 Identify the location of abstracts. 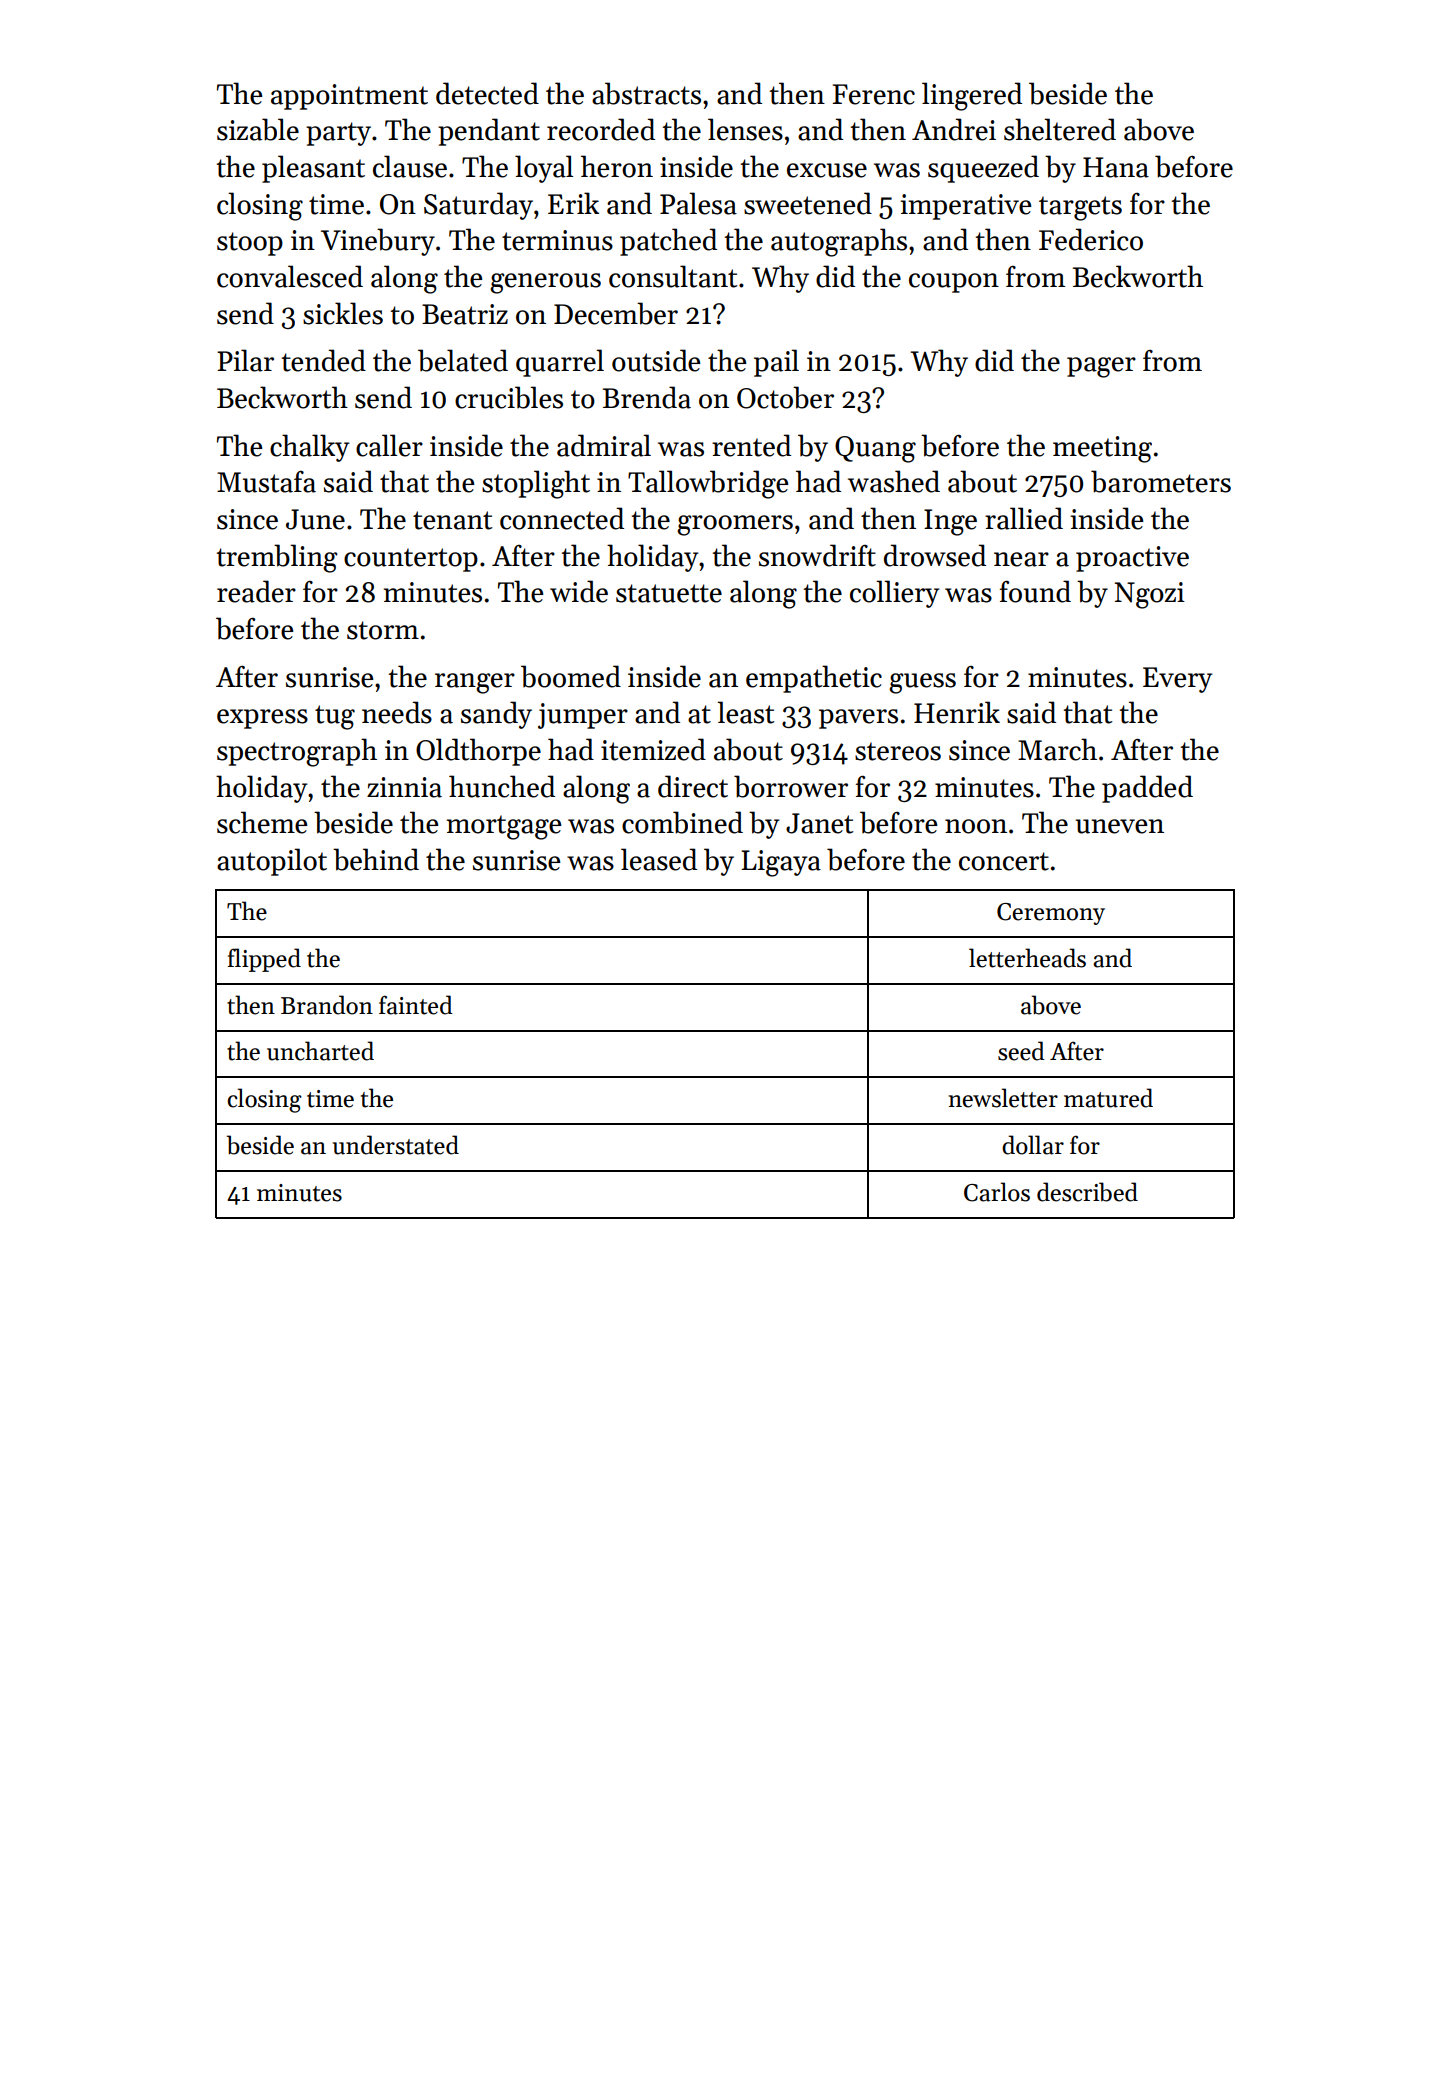
(646, 93).
